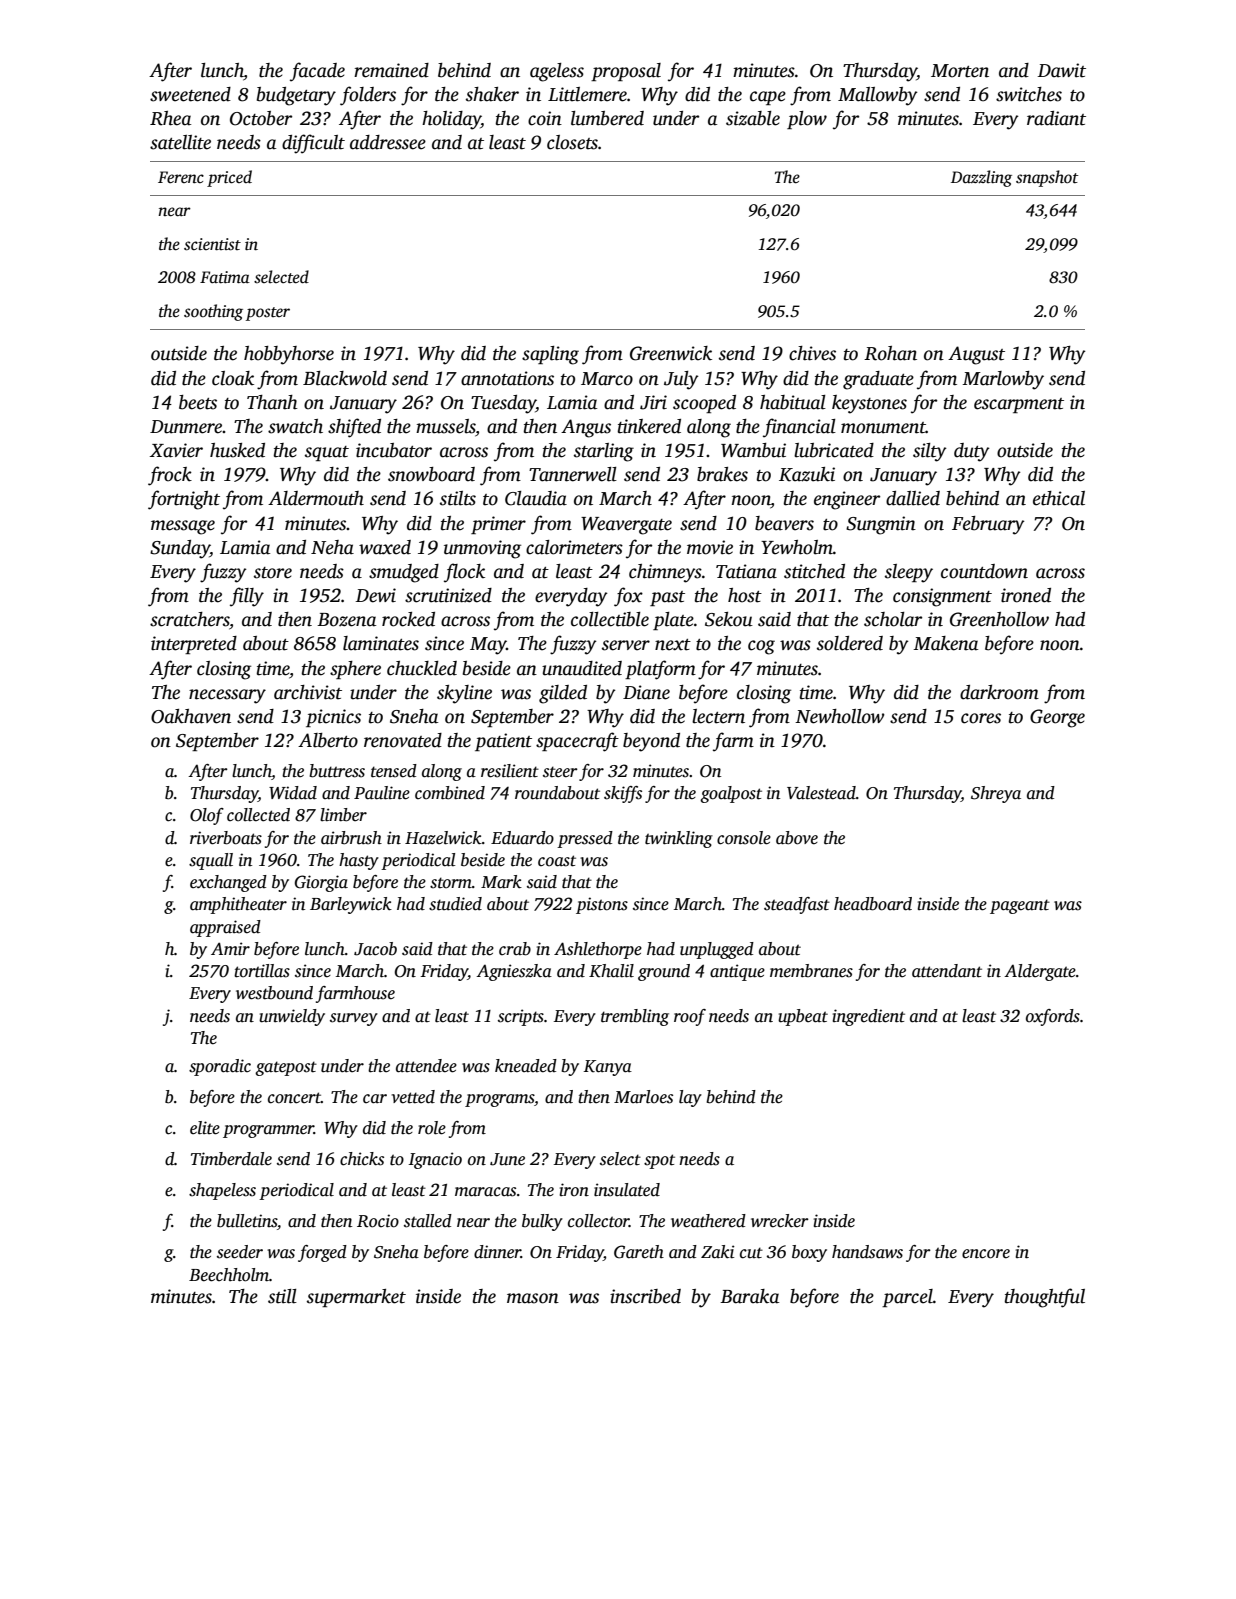 The width and height of the page is (1236, 1599). Describe the element at coordinates (282, 1296) in the page. I see `still` at that location.
